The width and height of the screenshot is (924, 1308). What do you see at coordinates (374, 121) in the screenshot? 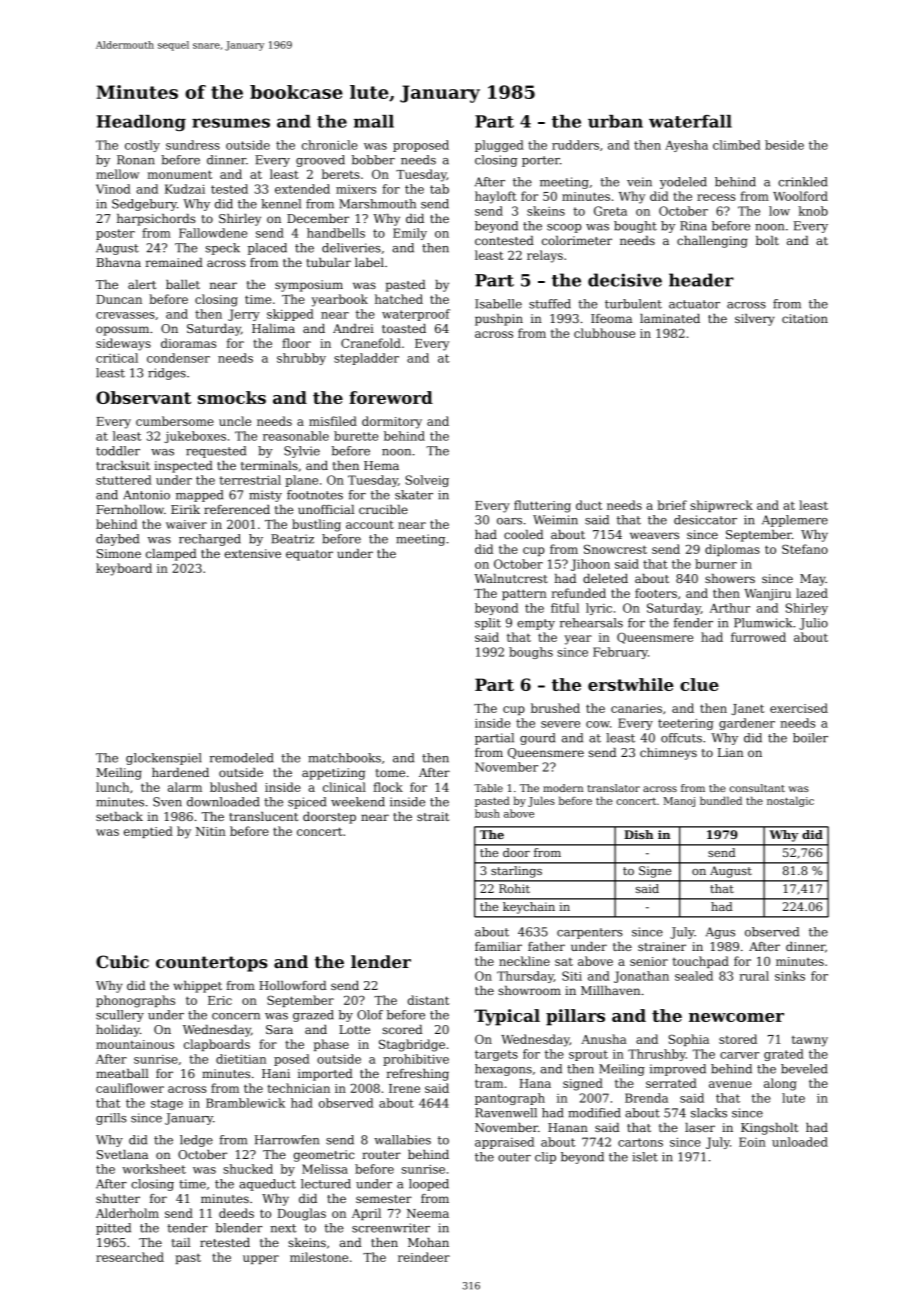
I see `mall` at bounding box center [374, 121].
